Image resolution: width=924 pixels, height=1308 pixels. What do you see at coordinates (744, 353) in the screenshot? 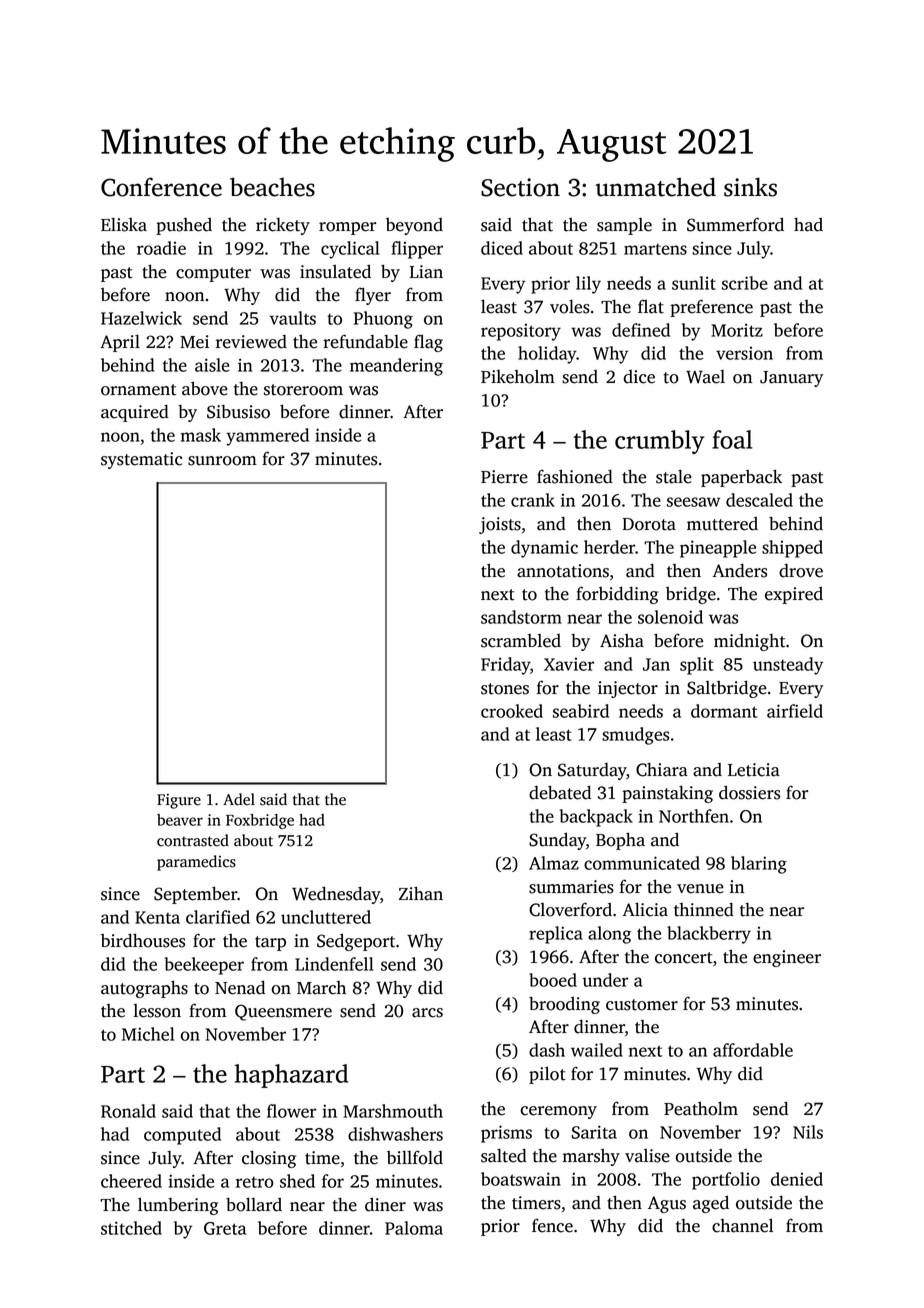
I see `version` at bounding box center [744, 353].
